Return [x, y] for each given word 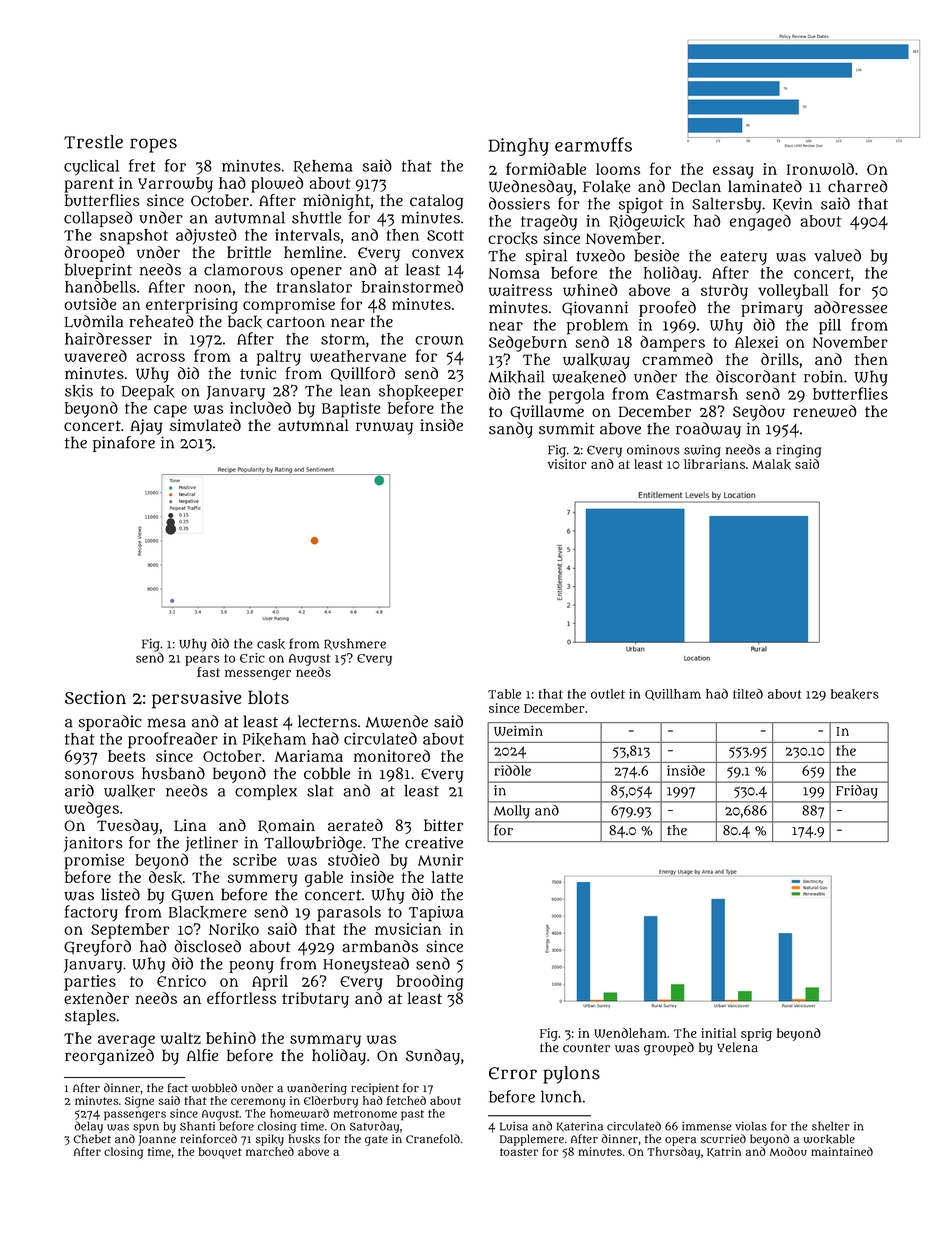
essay [733, 172]
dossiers [519, 203]
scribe [255, 860]
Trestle [93, 142]
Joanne [157, 1140]
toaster [519, 1152]
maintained [842, 1151]
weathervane [358, 356]
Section [95, 697]
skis [79, 391]
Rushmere [355, 644]
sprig [756, 1034]
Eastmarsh [697, 394]
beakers [855, 694]
